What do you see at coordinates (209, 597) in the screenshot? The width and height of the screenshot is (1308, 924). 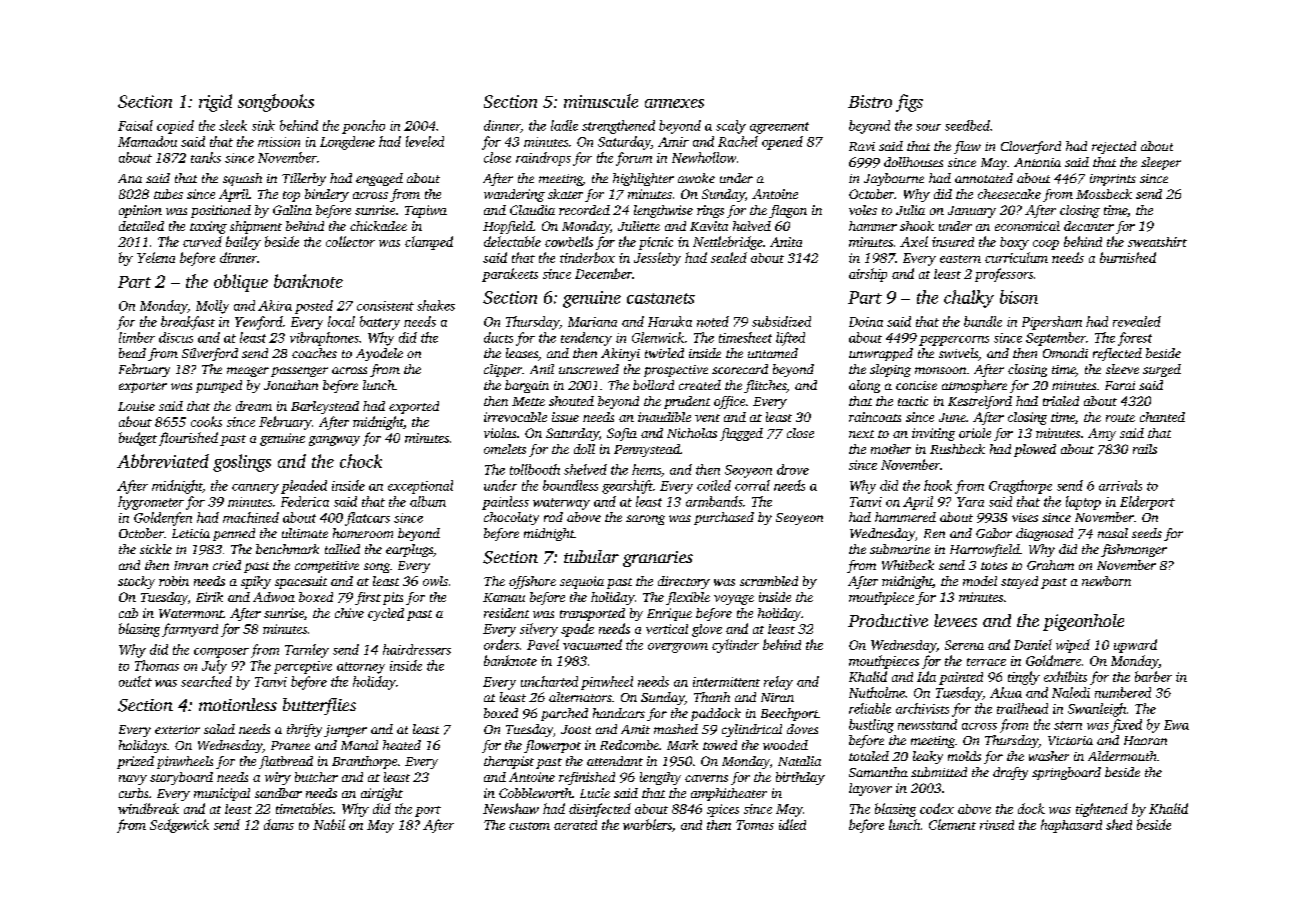 I see `Eirik` at bounding box center [209, 597].
